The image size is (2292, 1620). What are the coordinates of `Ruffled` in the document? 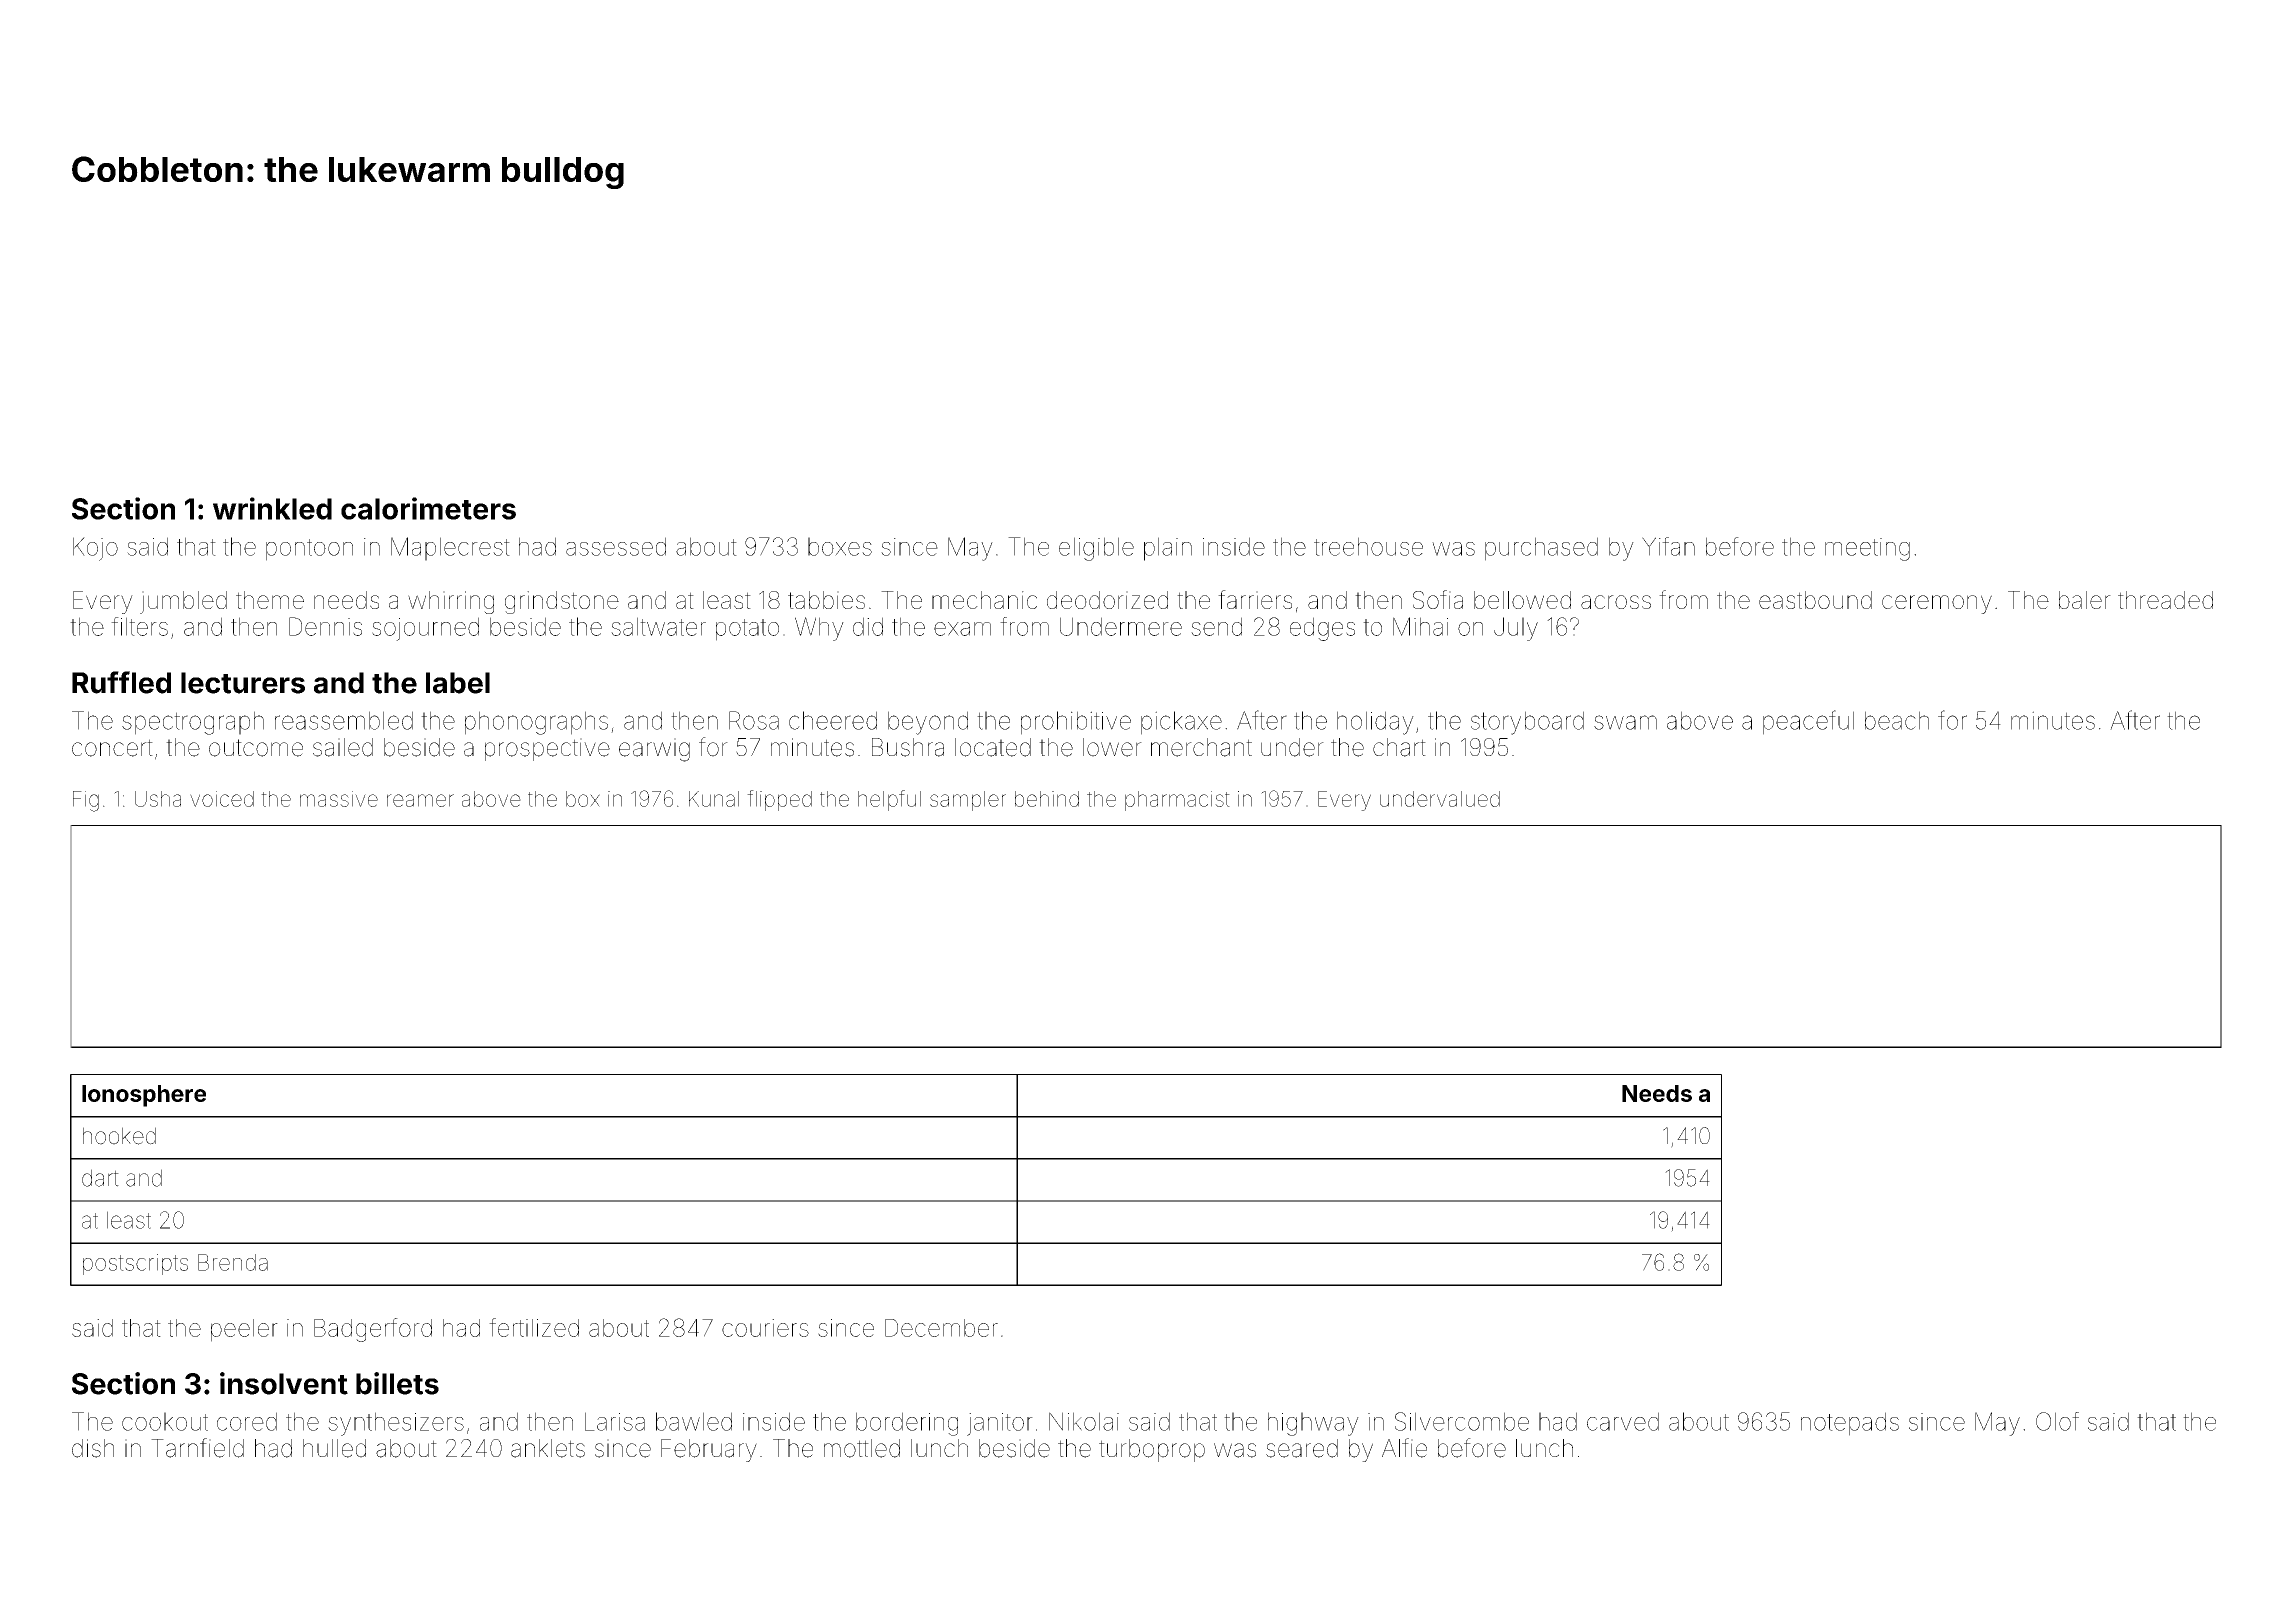 It's located at (121, 682).
